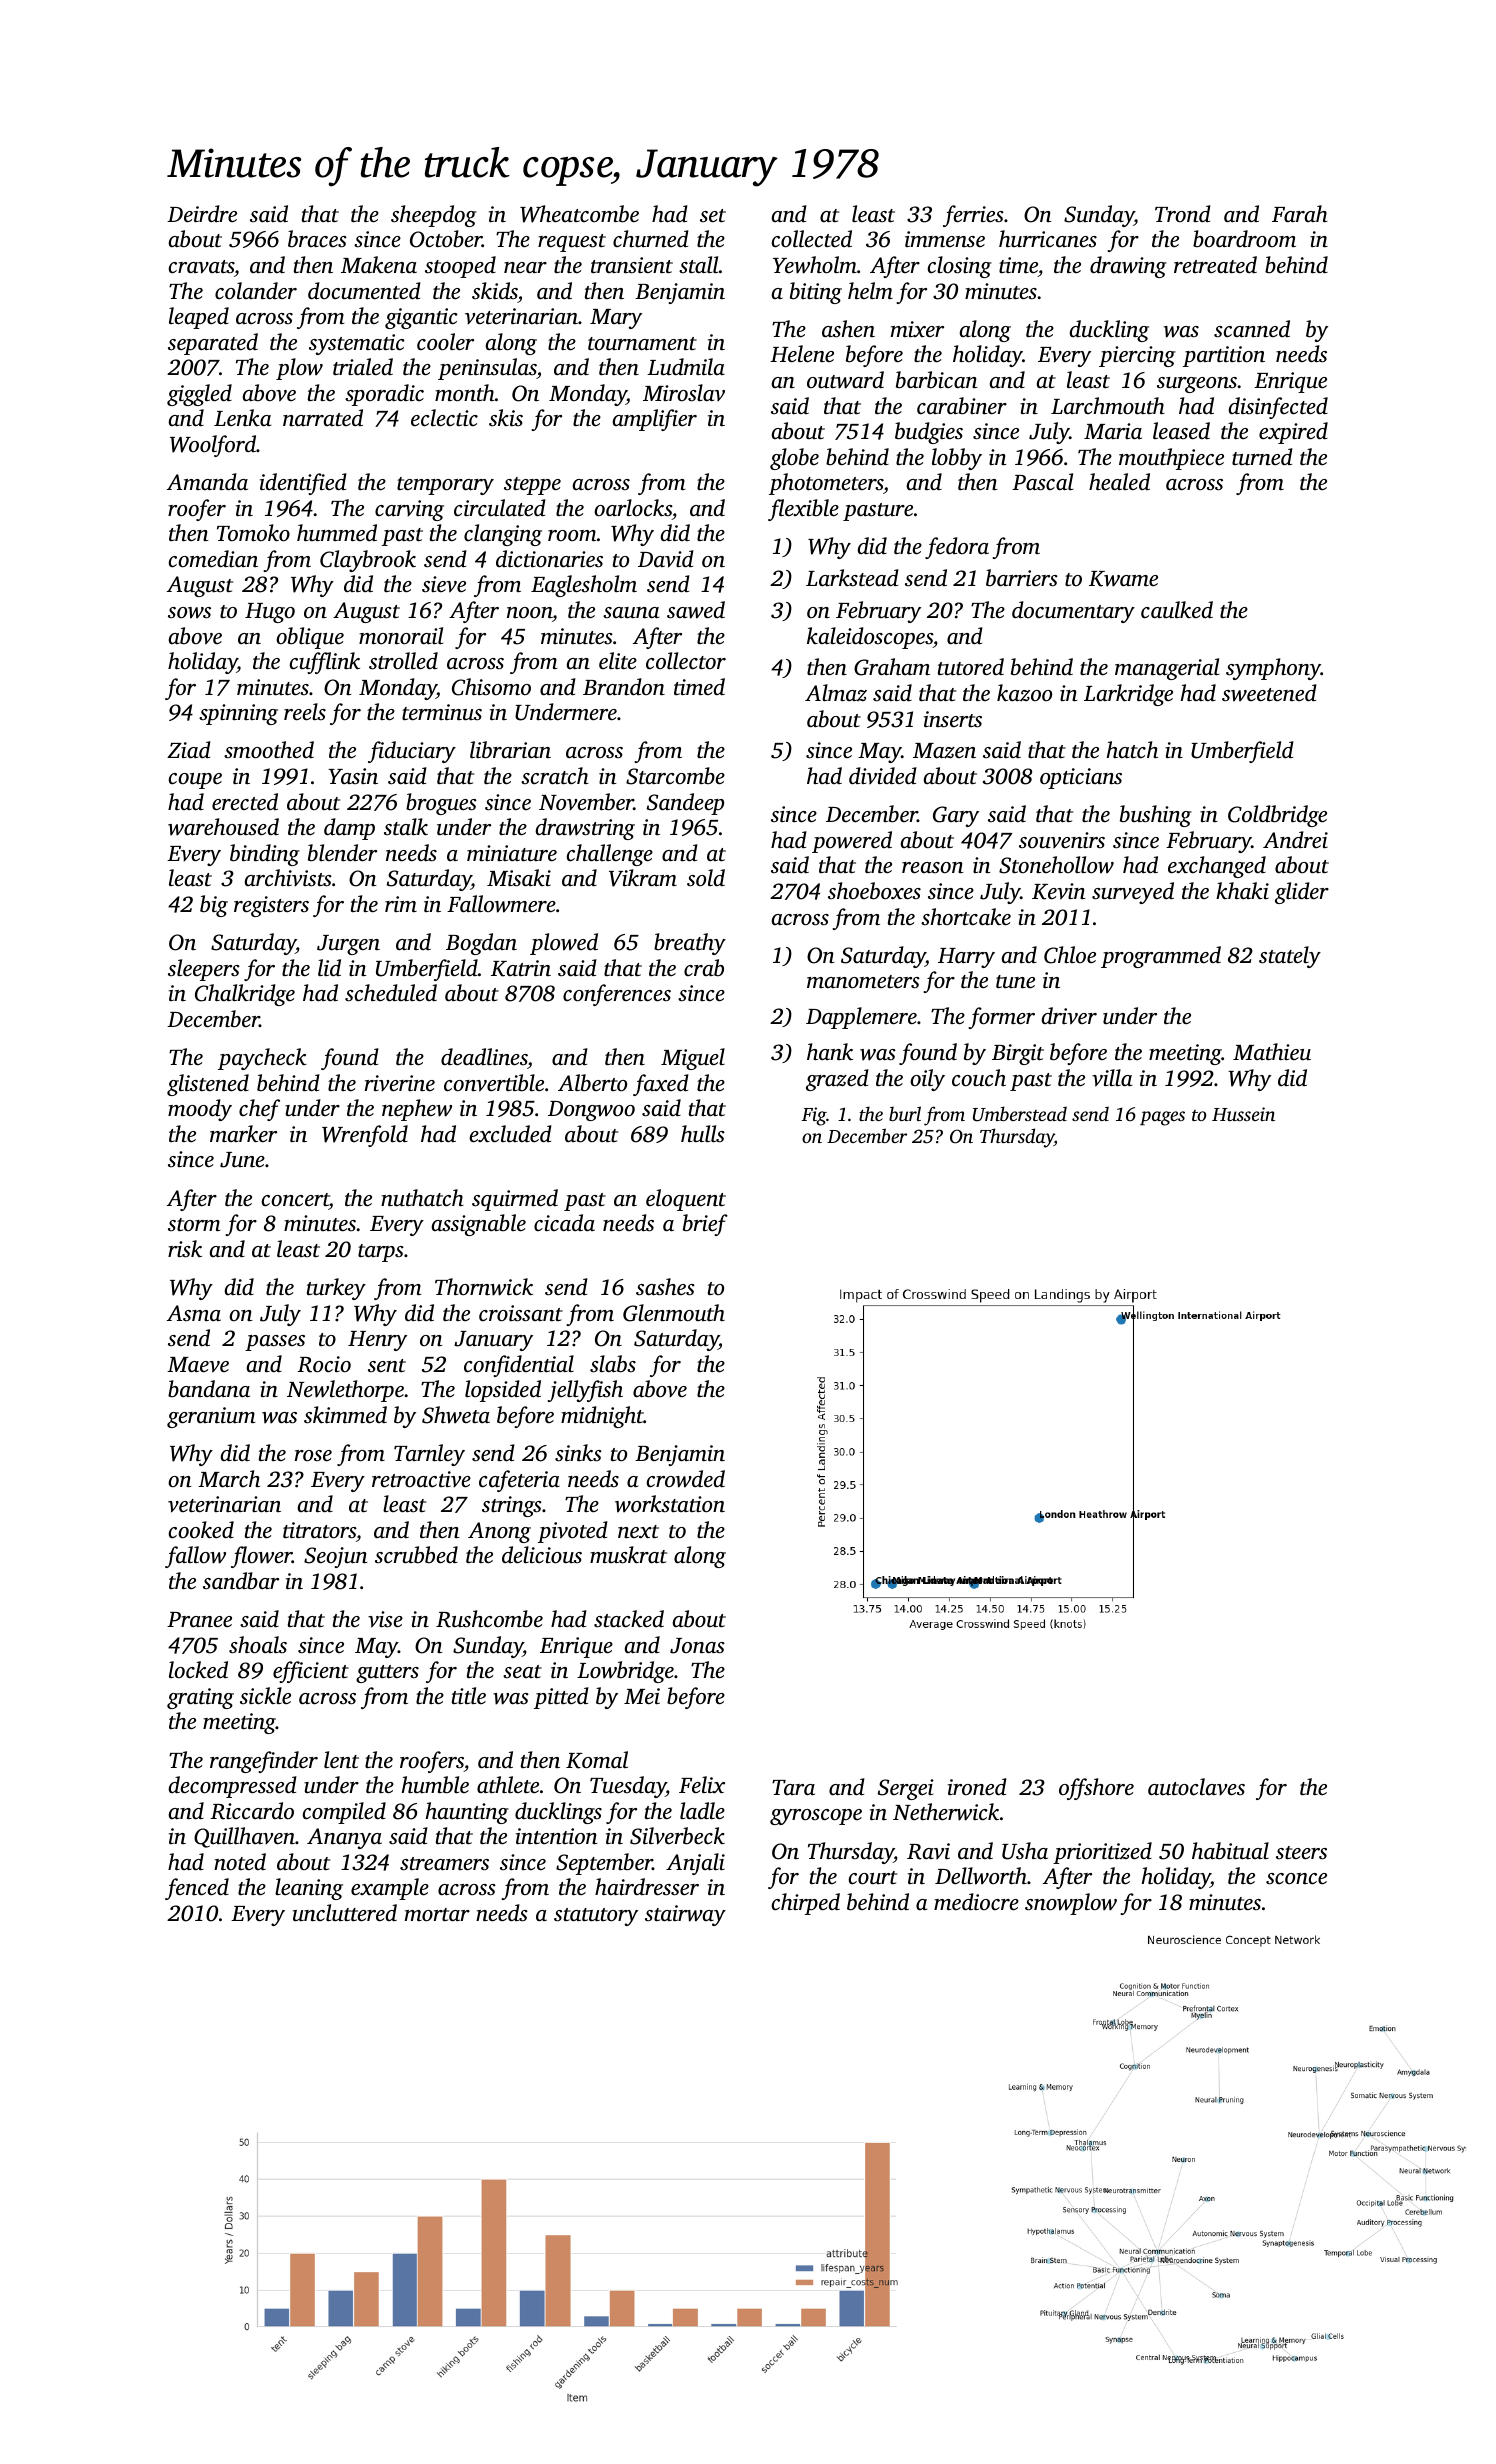  Describe the element at coordinates (1243, 1114) in the screenshot. I see `Hussein` at that location.
